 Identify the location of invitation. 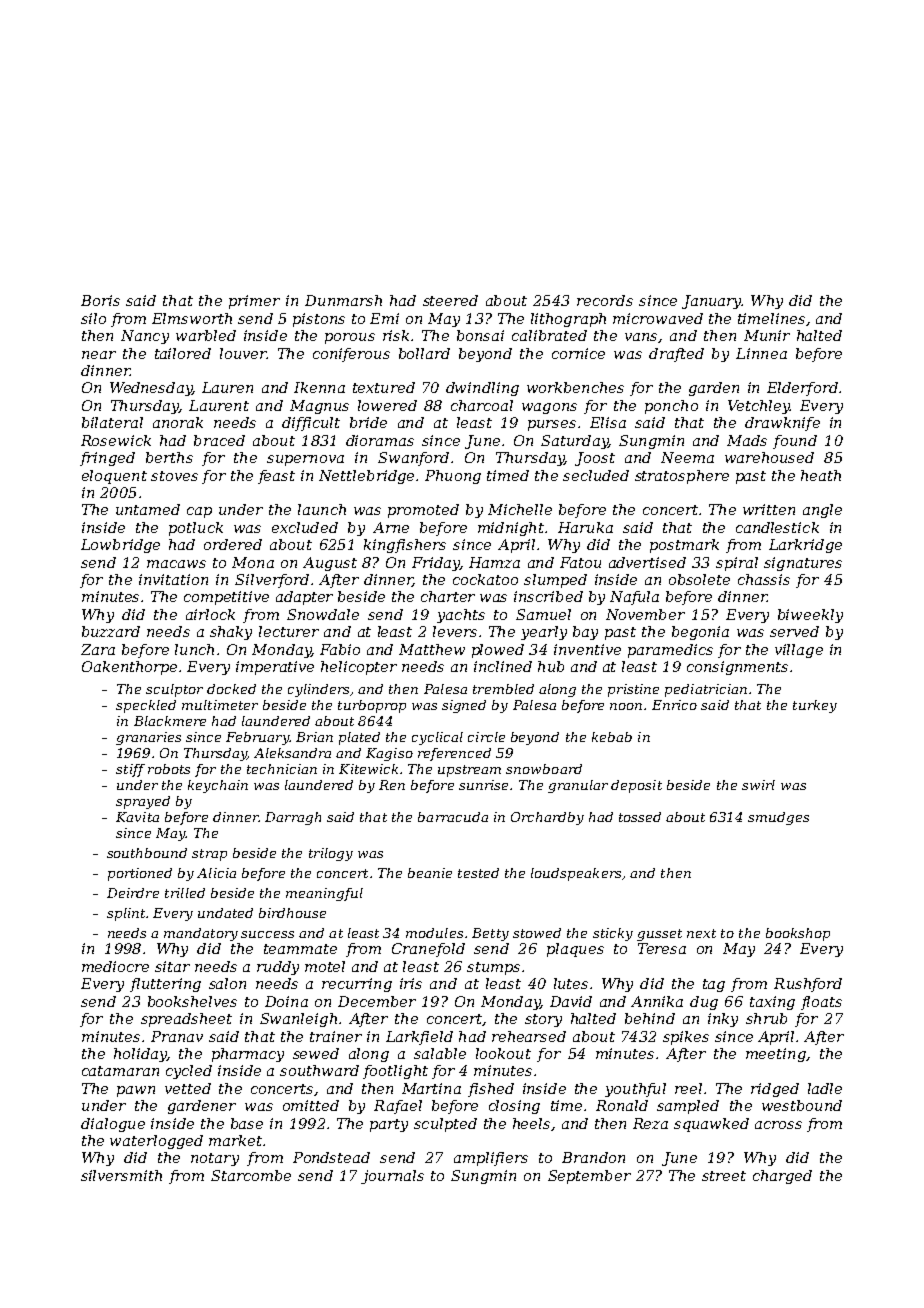
(173, 579).
